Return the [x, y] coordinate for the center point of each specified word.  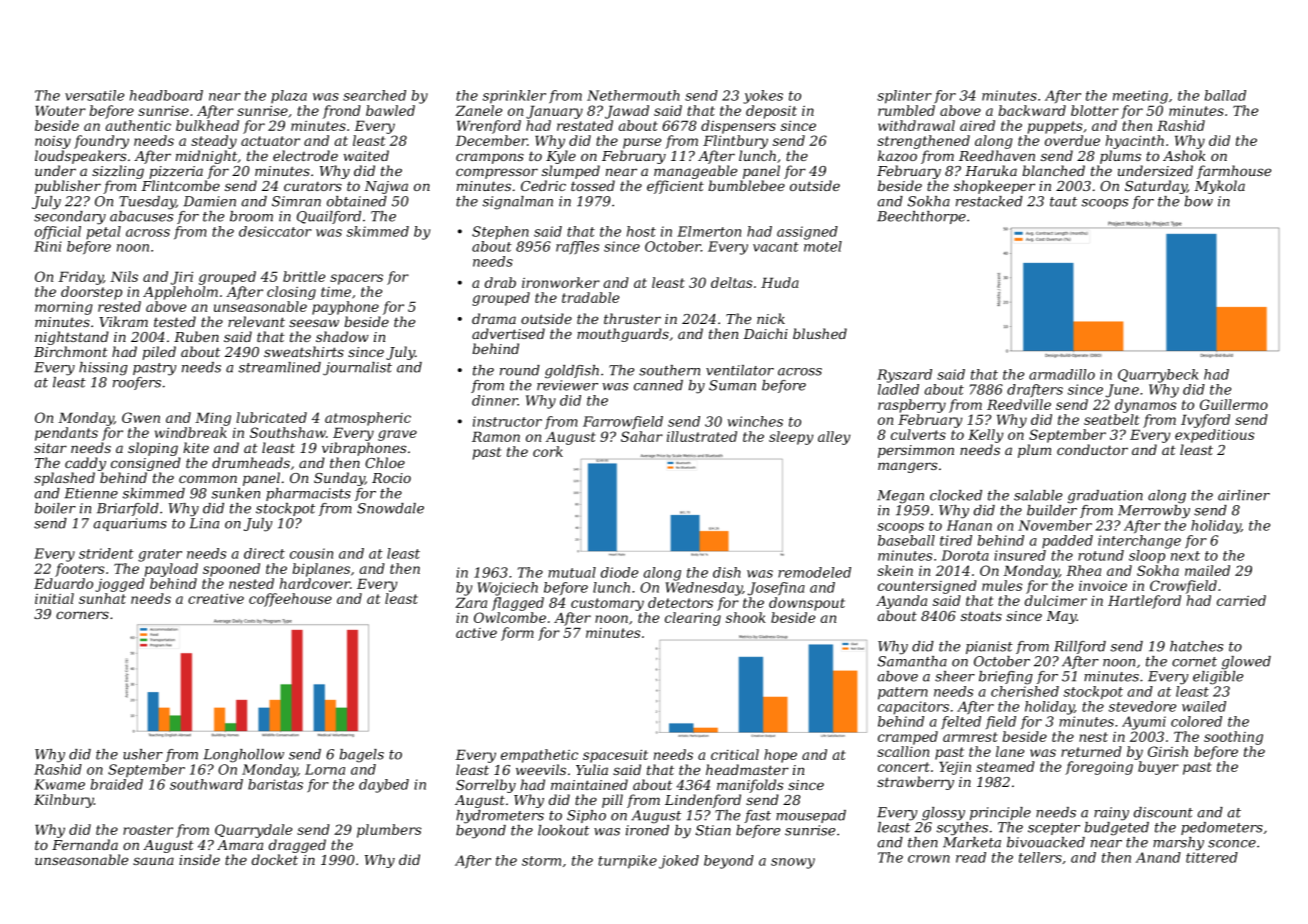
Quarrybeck [1158, 376]
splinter [904, 97]
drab [500, 282]
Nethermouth [633, 95]
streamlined [280, 367]
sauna [153, 861]
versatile [94, 95]
